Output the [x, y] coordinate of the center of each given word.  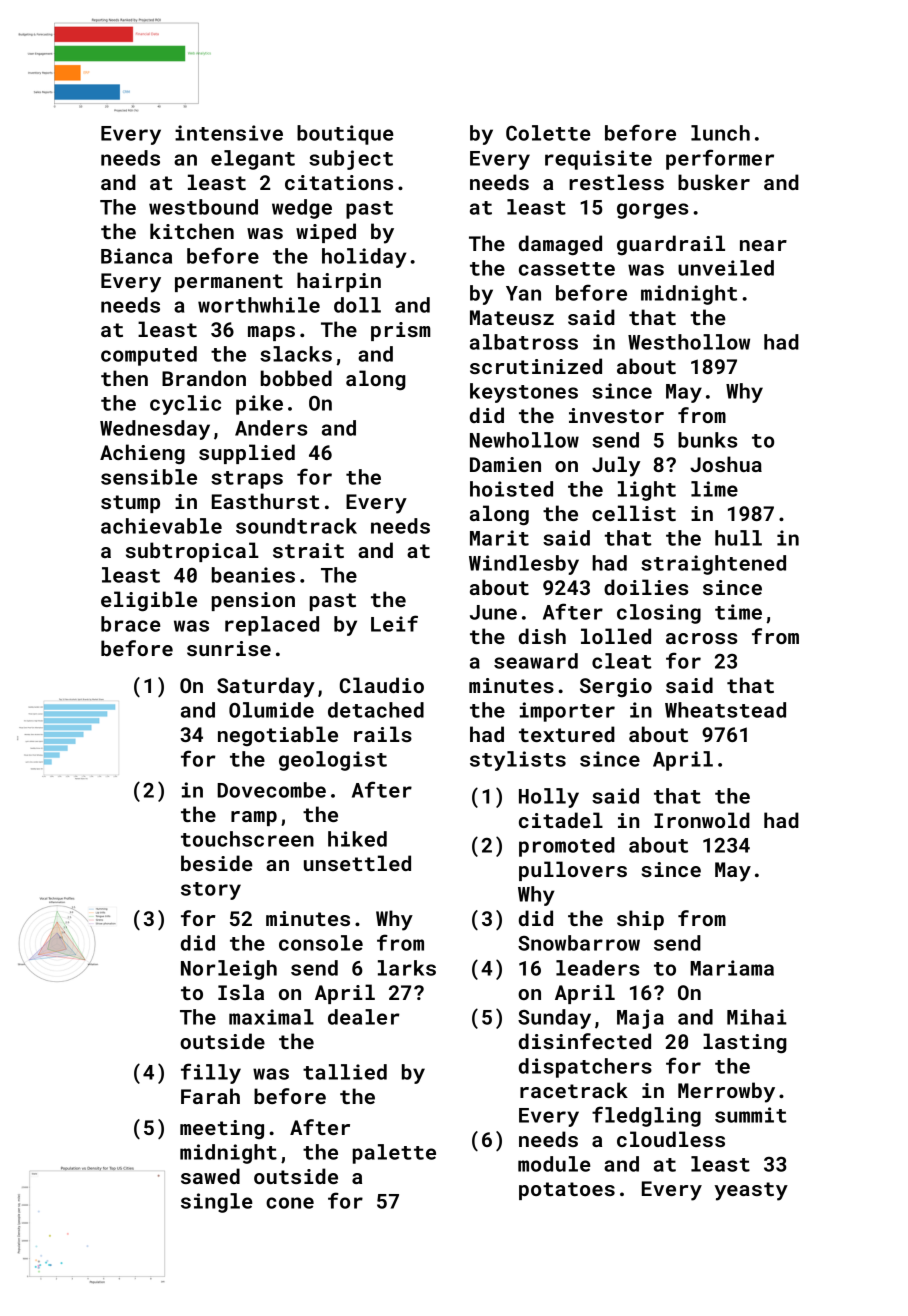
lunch [720, 133]
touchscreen [247, 839]
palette [394, 1154]
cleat [622, 661]
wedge [302, 209]
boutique [345, 135]
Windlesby [524, 565]
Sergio [616, 688]
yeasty [751, 1191]
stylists [518, 761]
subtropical [192, 552]
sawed [210, 1176]
